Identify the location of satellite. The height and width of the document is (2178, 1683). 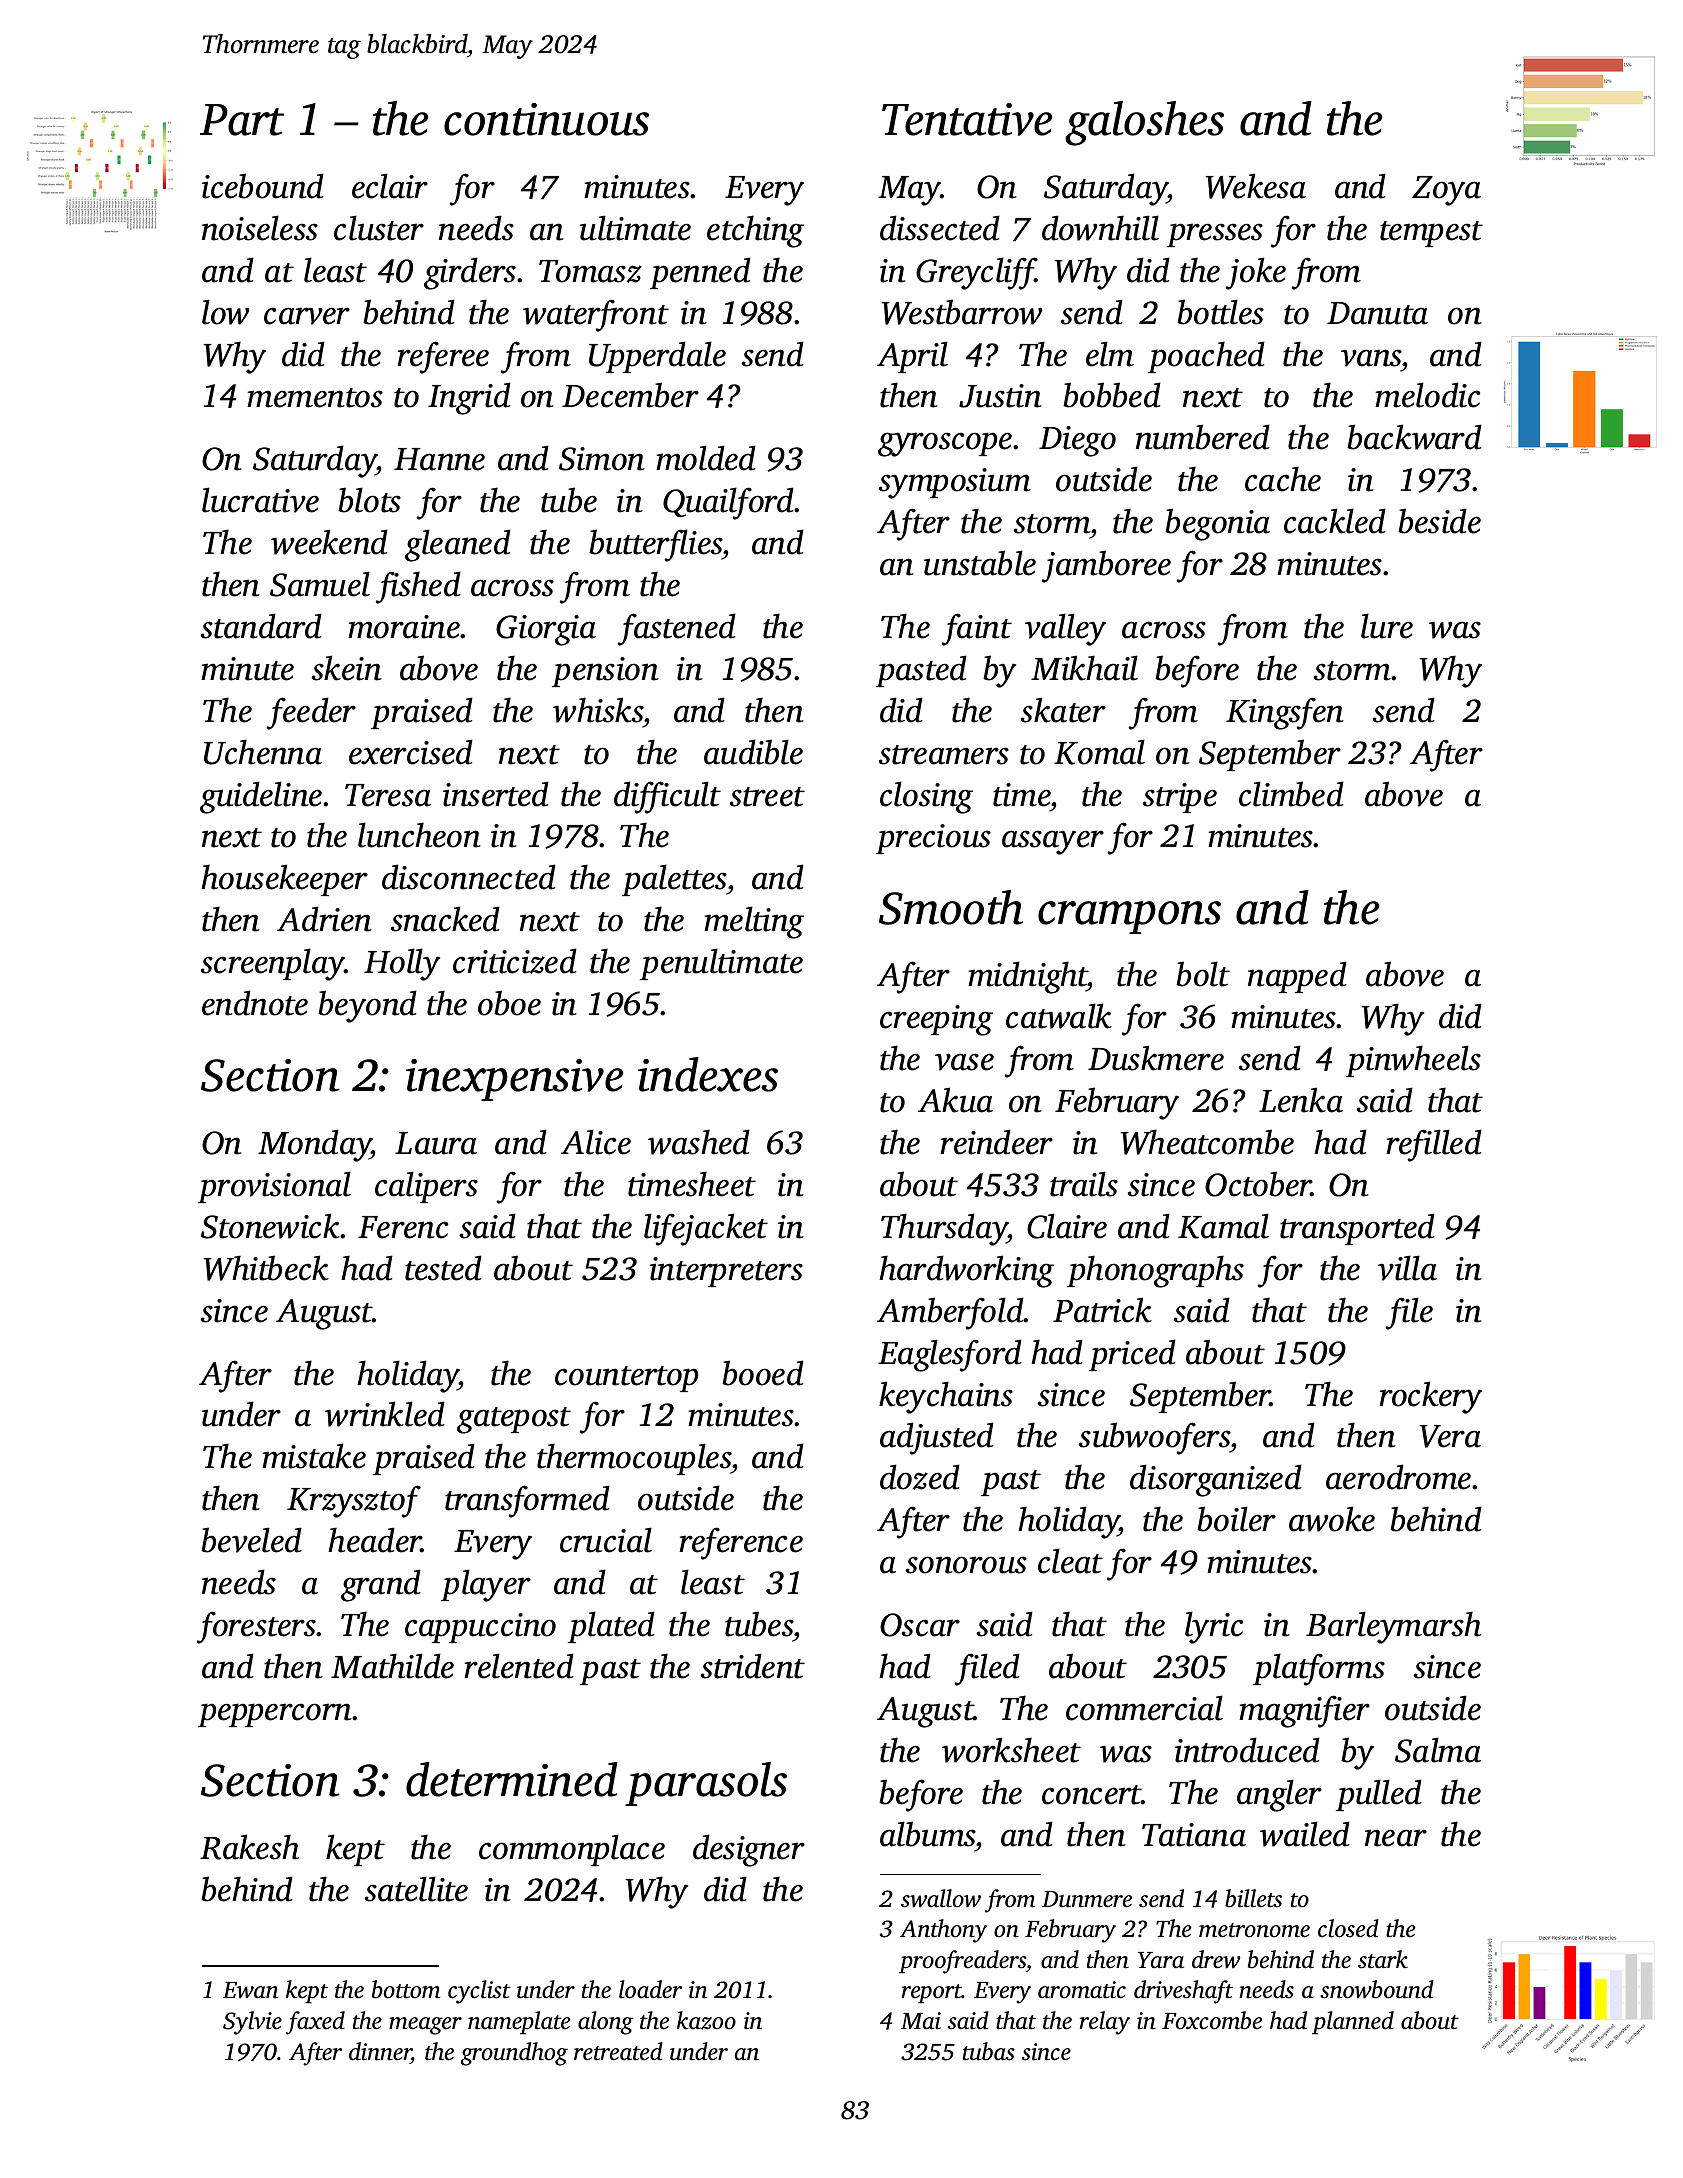
(416, 1889).
